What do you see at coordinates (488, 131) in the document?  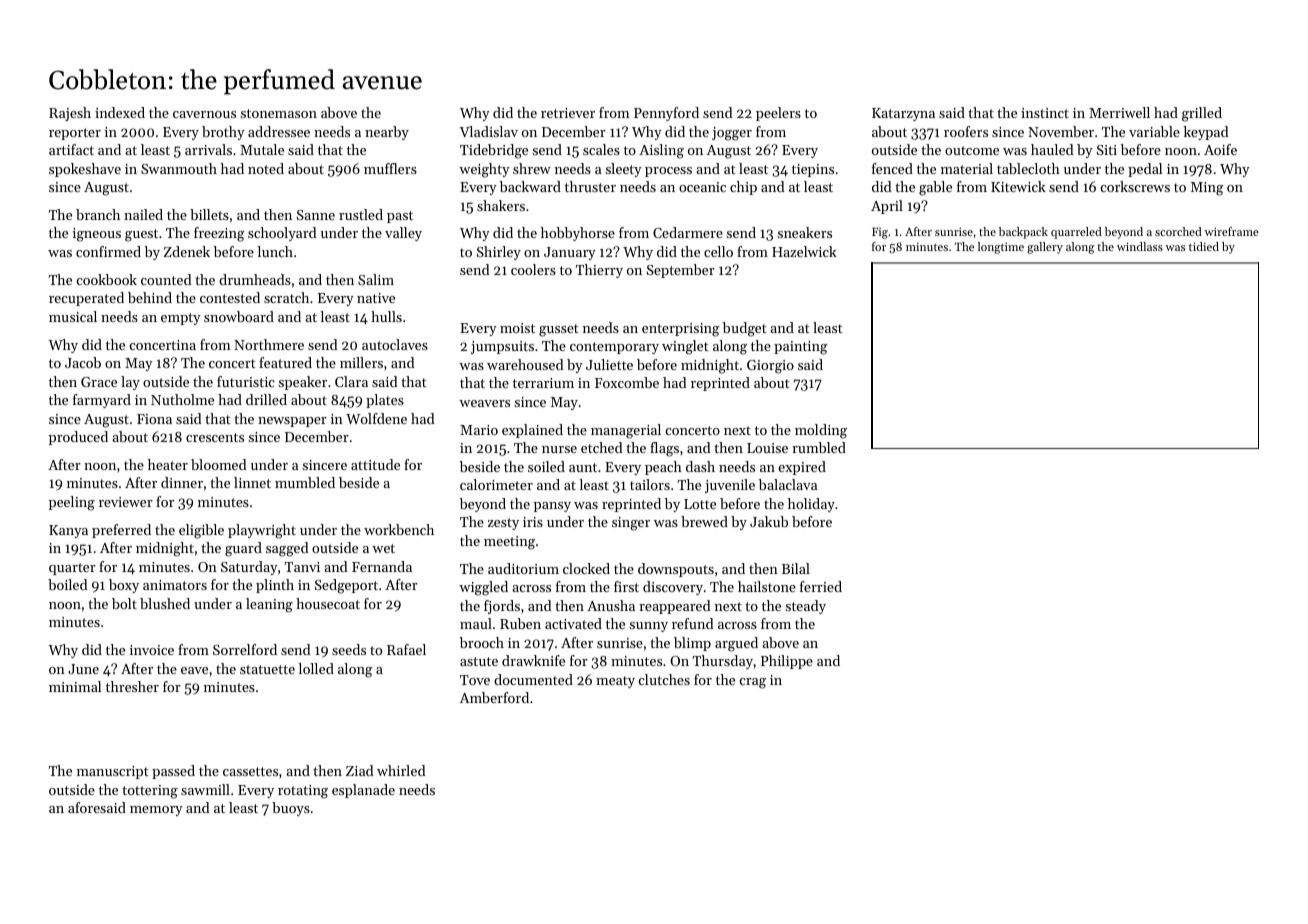 I see `Vladislav` at bounding box center [488, 131].
